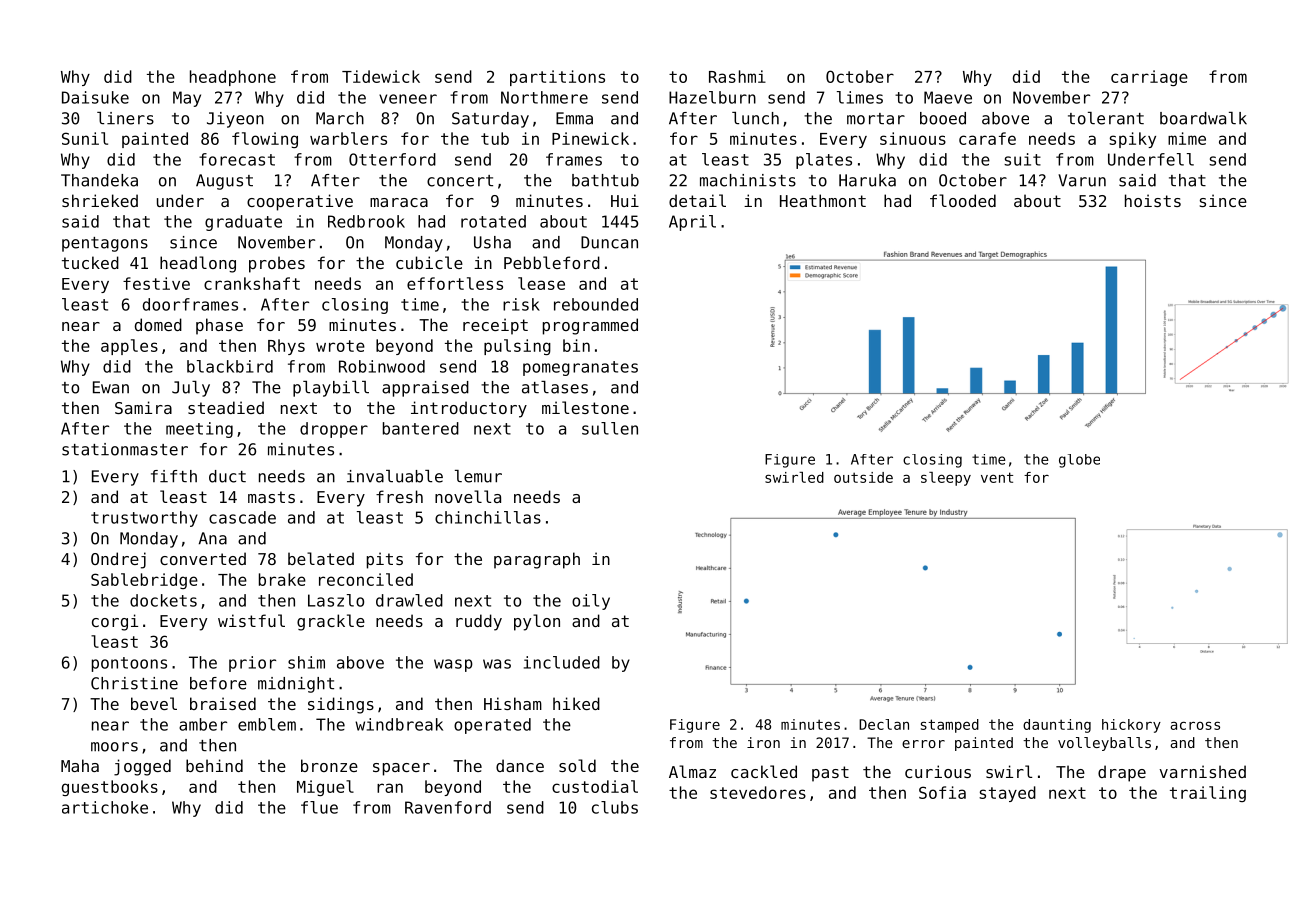  Describe the element at coordinates (863, 477) in the image. I see `outside` at that location.
